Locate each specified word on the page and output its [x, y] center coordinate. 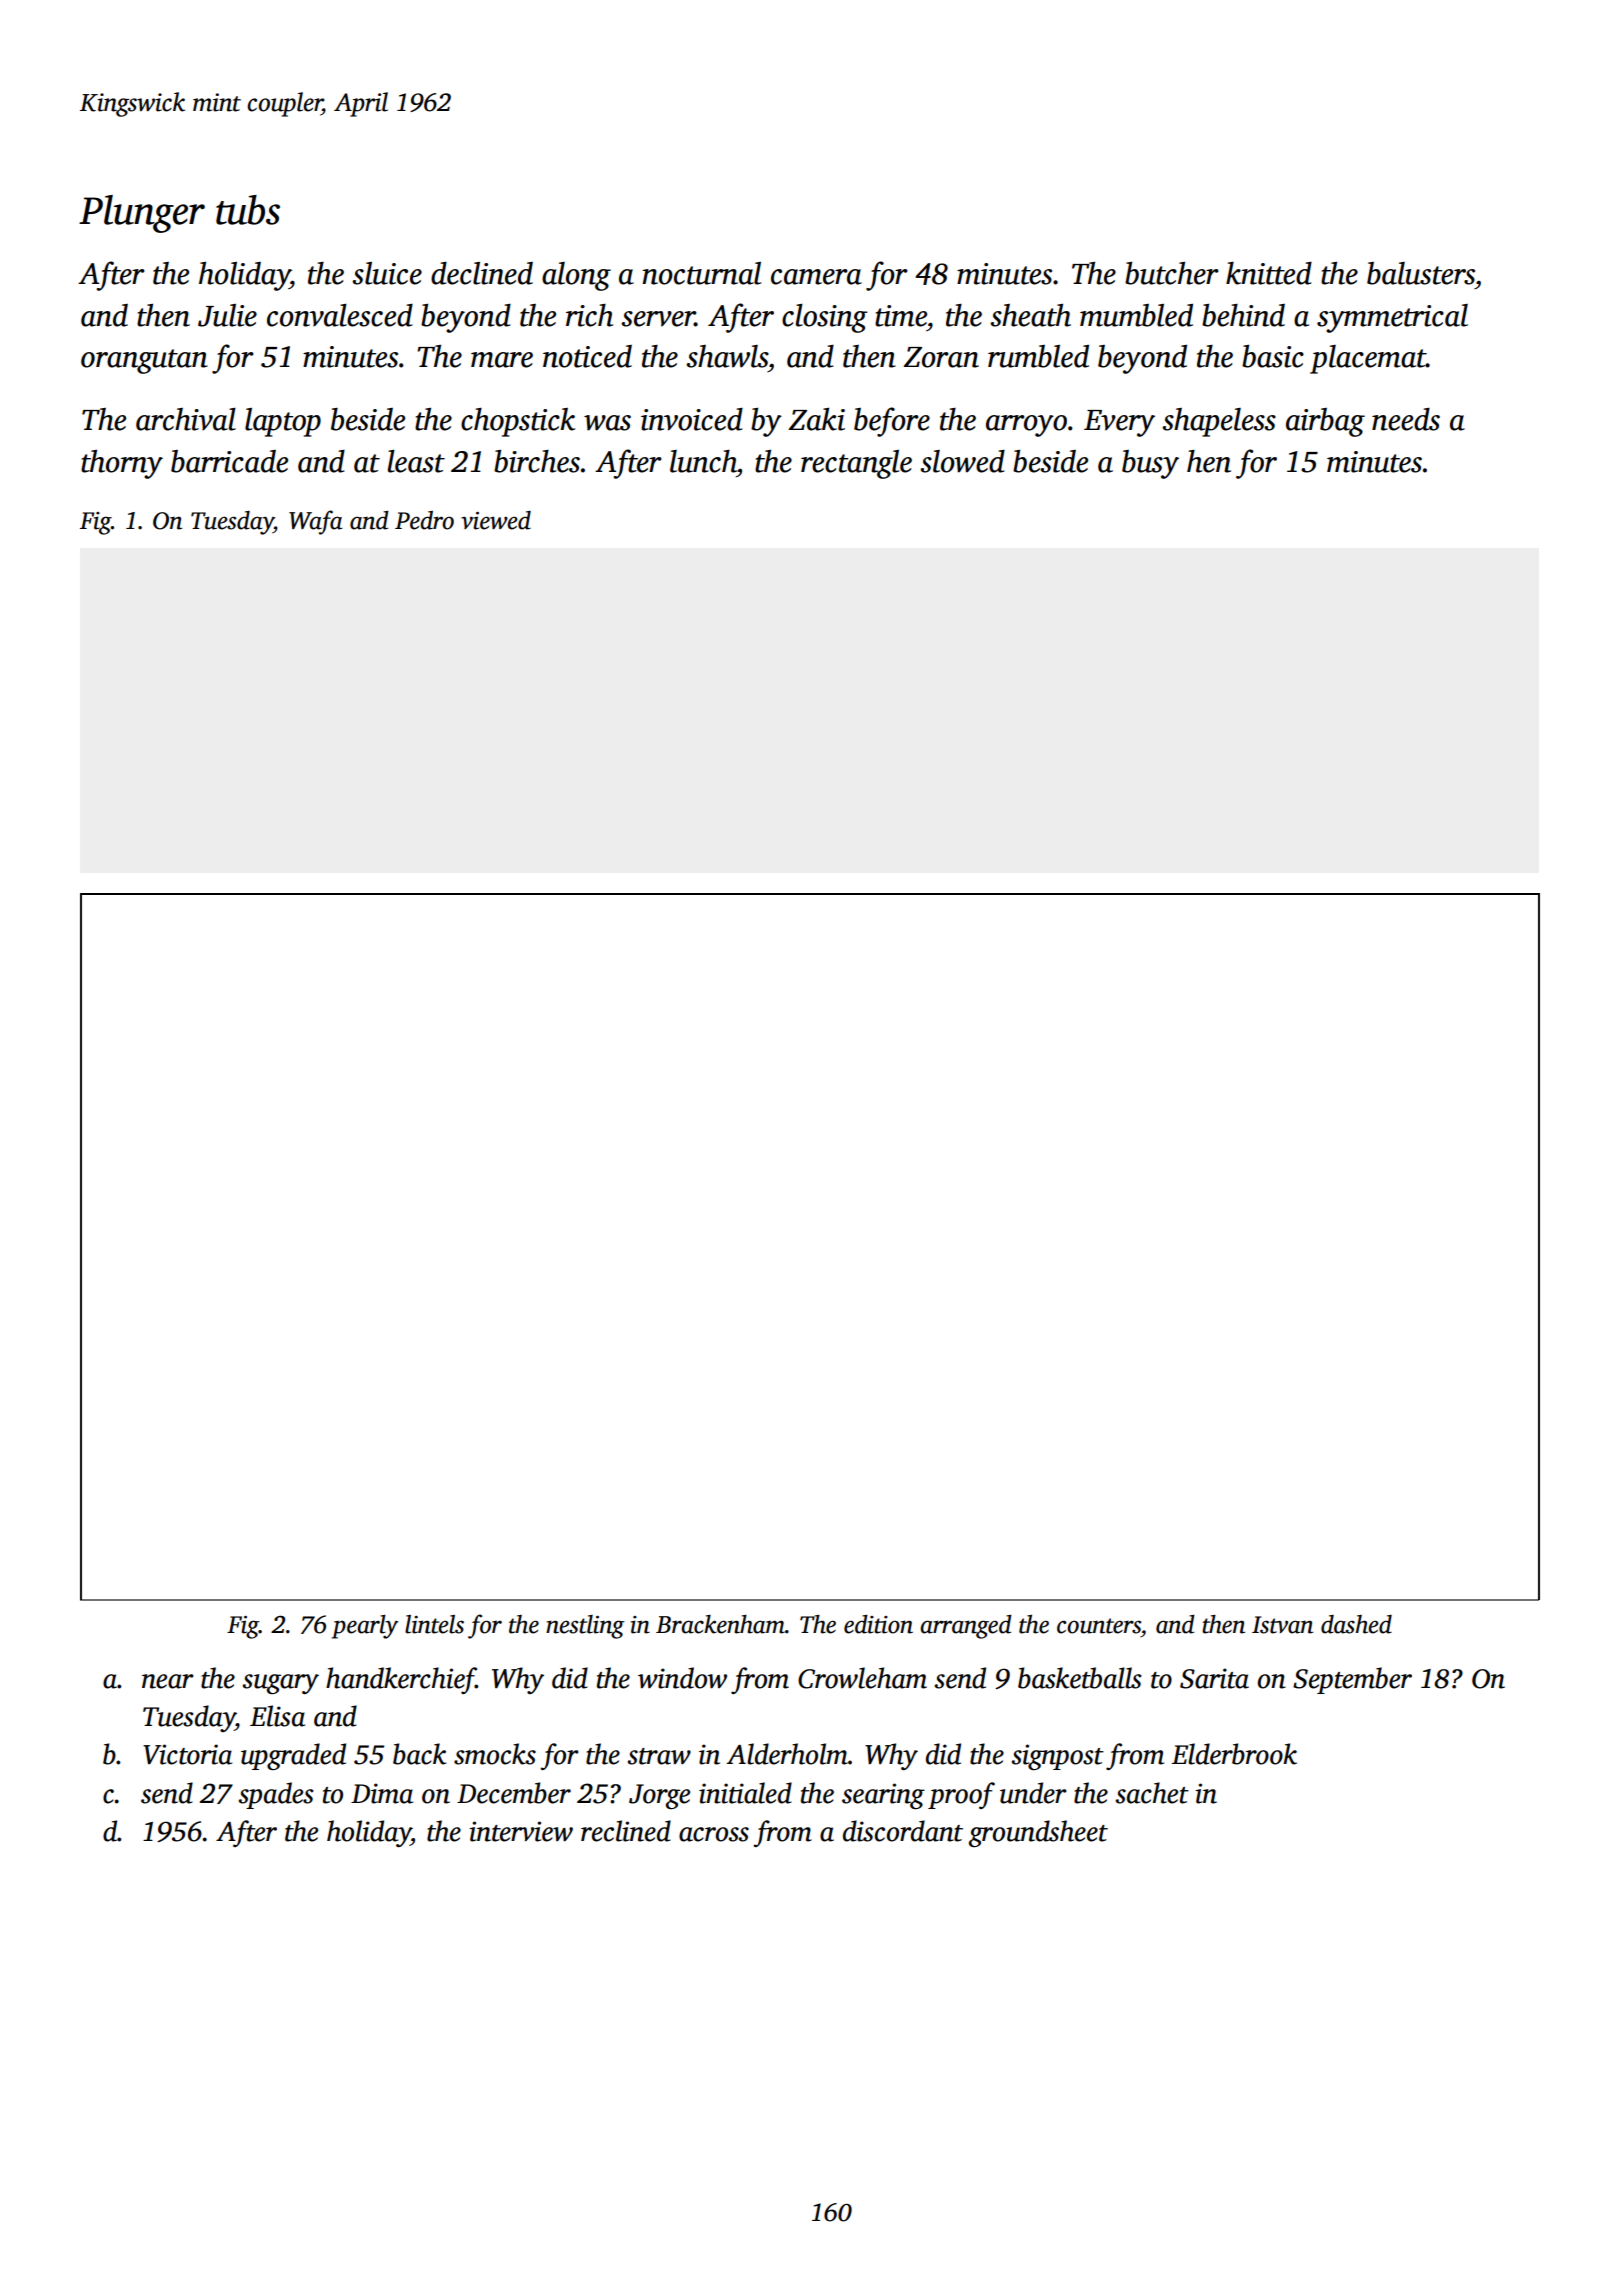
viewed [496, 520]
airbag [1325, 422]
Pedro [424, 520]
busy [1150, 464]
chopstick [518, 422]
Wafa [316, 522]
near [168, 1681]
